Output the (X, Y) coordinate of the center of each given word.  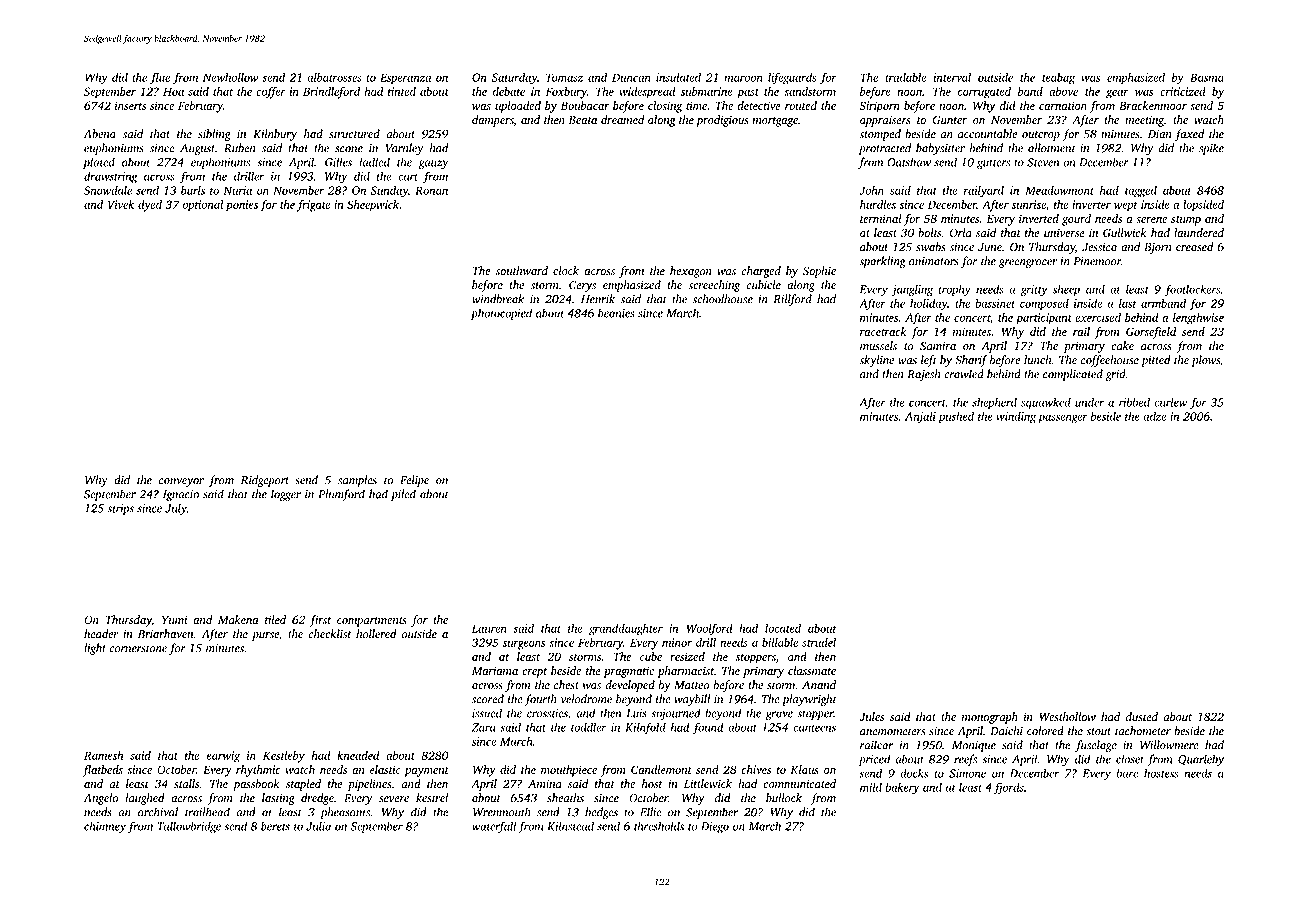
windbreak (498, 299)
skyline (876, 361)
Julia (318, 826)
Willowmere (1169, 745)
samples (357, 481)
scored (488, 699)
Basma (1207, 77)
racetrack (883, 331)
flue (160, 78)
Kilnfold (645, 728)
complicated (1073, 375)
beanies (616, 313)
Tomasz (564, 77)
